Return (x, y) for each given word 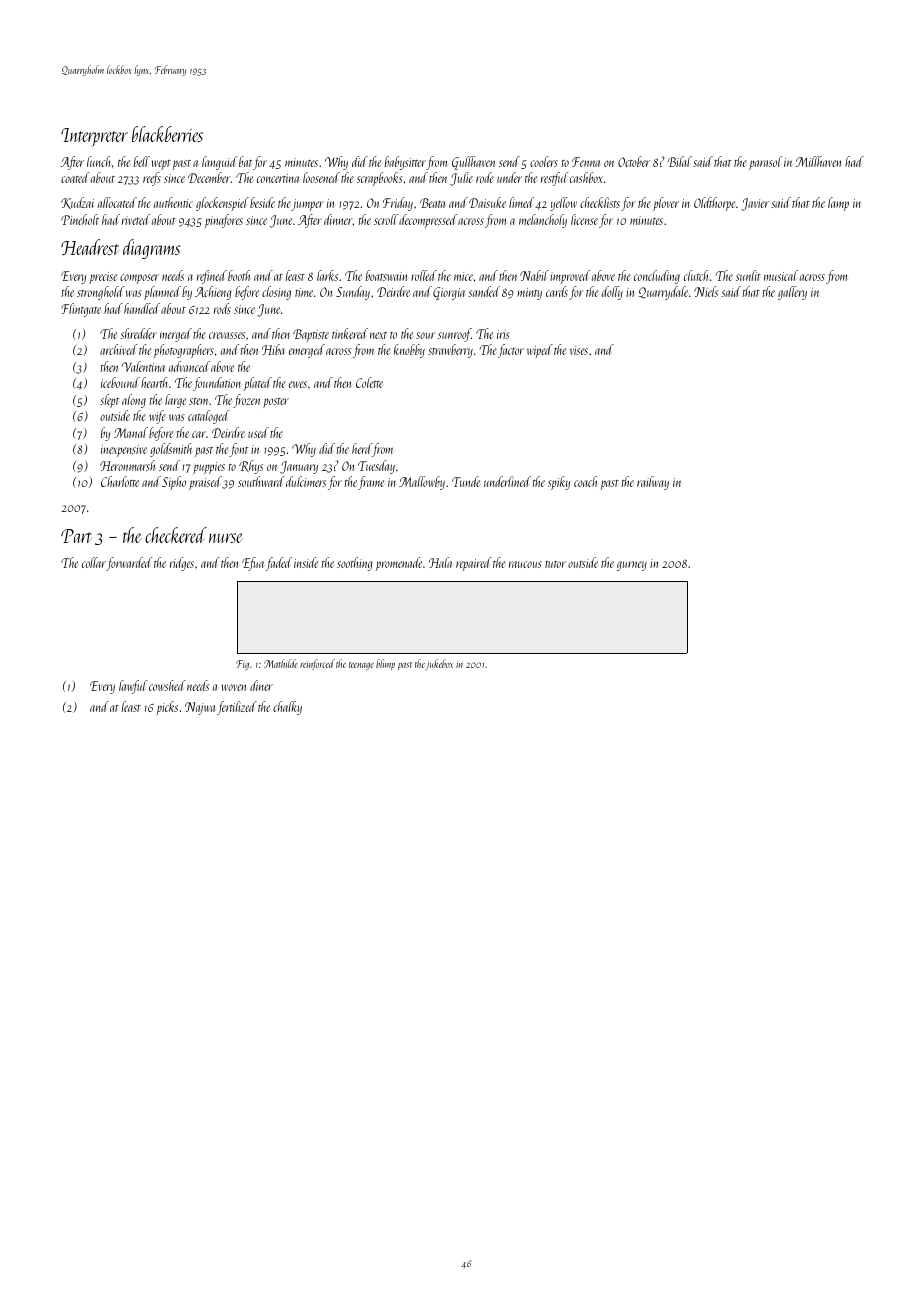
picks (167, 708)
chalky (287, 708)
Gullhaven (473, 163)
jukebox (439, 664)
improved (570, 277)
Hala (440, 562)
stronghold (100, 293)
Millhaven (818, 161)
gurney (632, 566)
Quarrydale (663, 293)
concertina (278, 178)
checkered (176, 535)
